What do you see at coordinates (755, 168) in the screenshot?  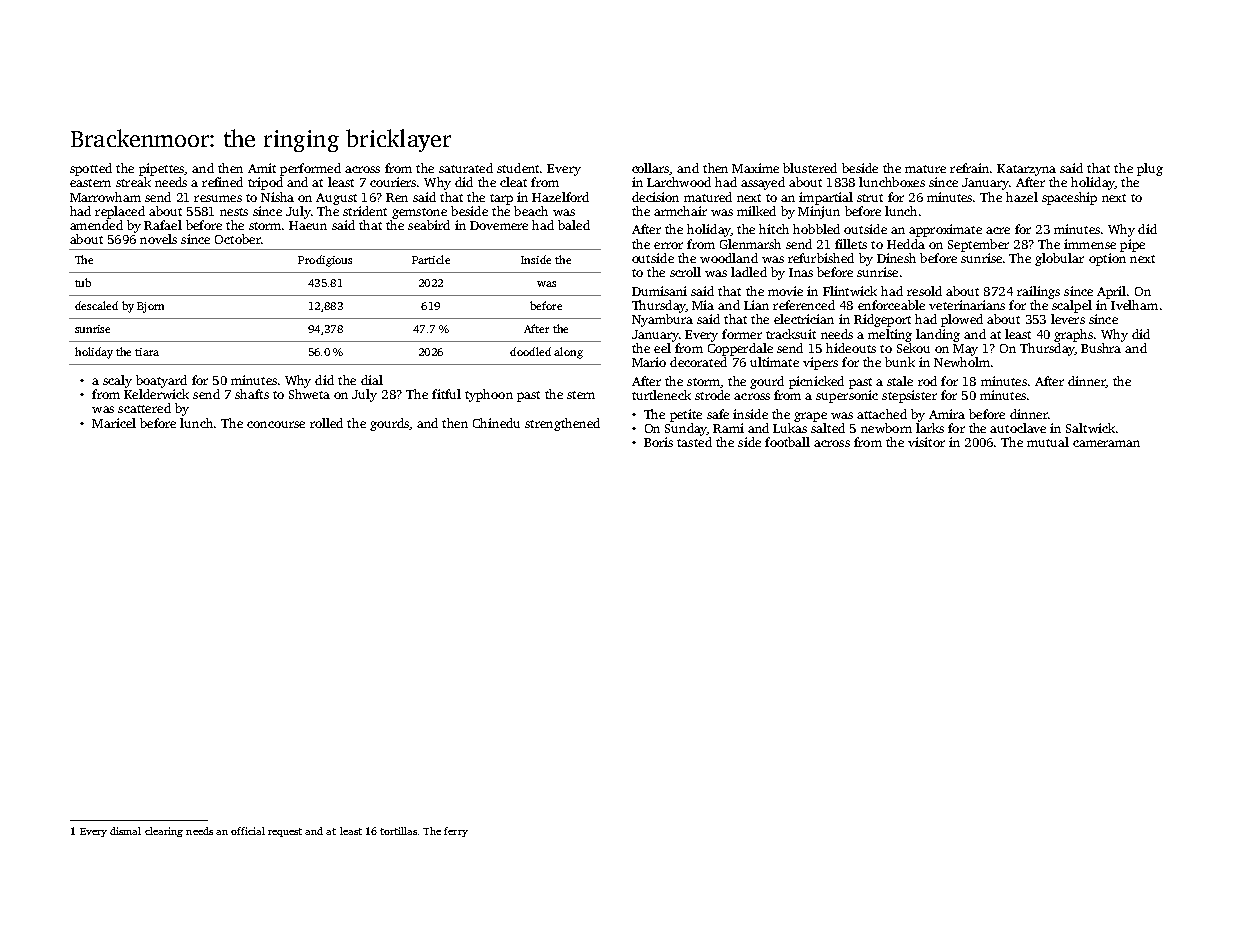 I see `Maxime` at bounding box center [755, 168].
